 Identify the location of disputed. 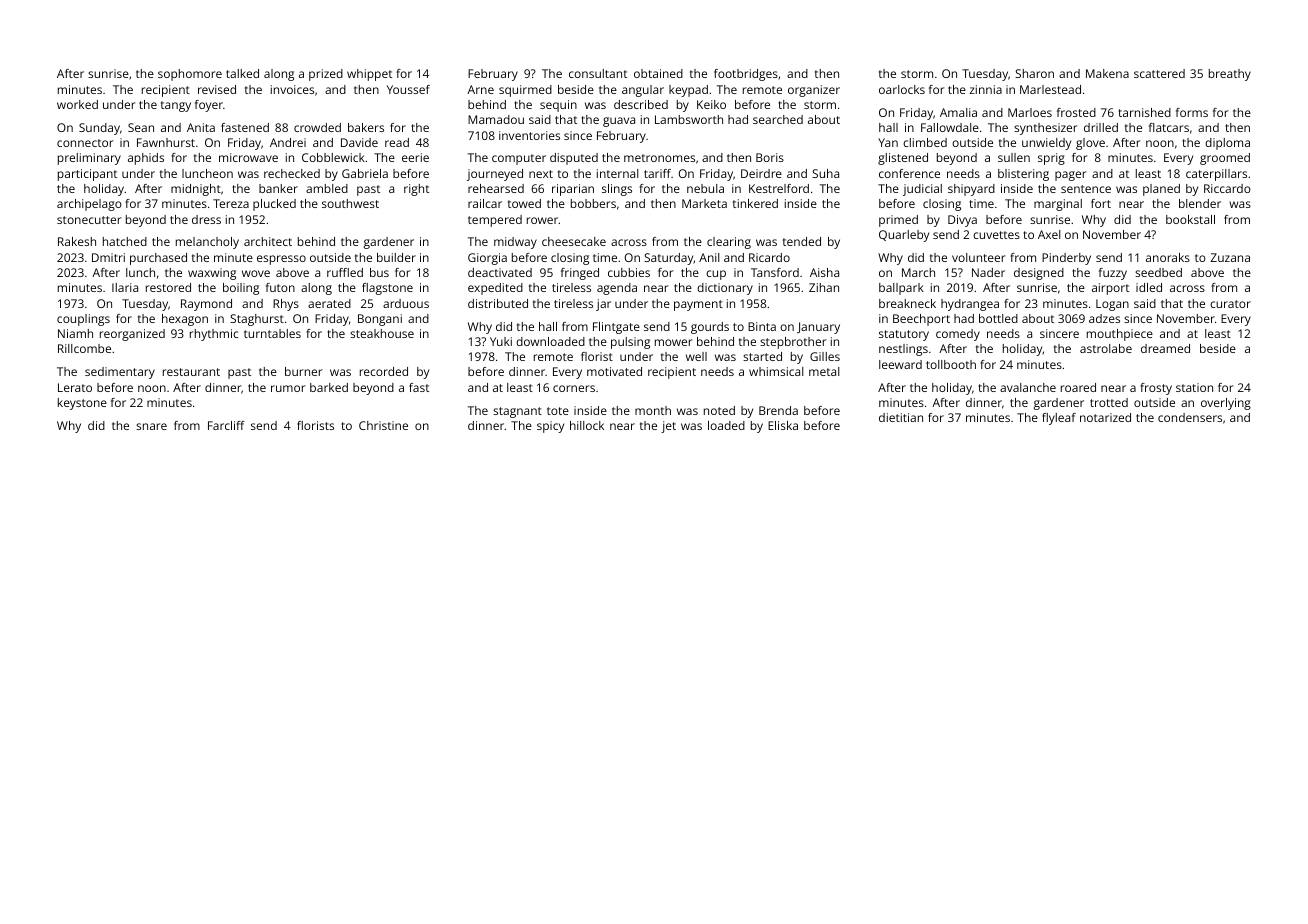
(574, 159).
